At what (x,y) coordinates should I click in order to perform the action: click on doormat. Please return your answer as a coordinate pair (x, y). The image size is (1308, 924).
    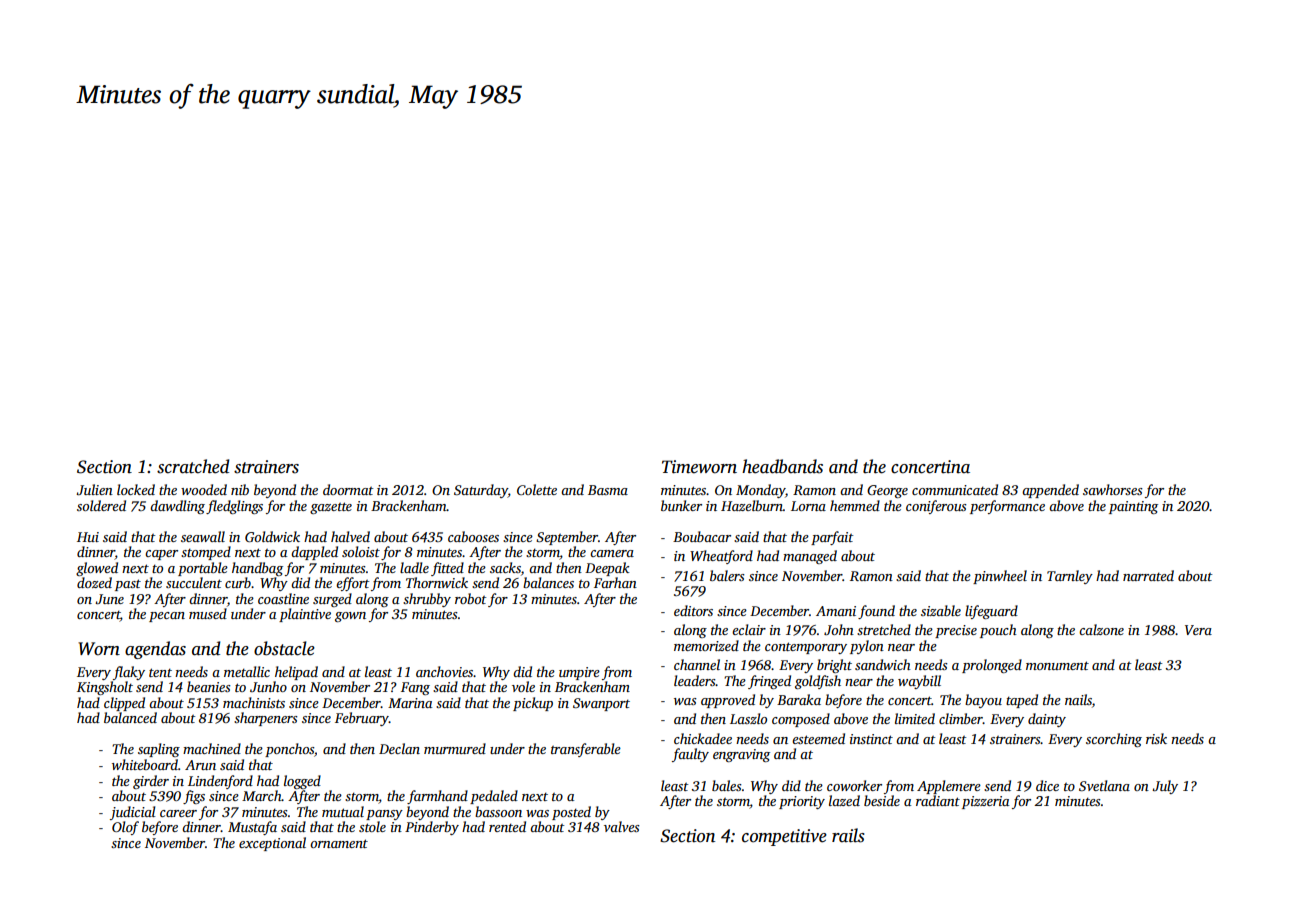
    Looking at the image, I should click on (348, 489).
